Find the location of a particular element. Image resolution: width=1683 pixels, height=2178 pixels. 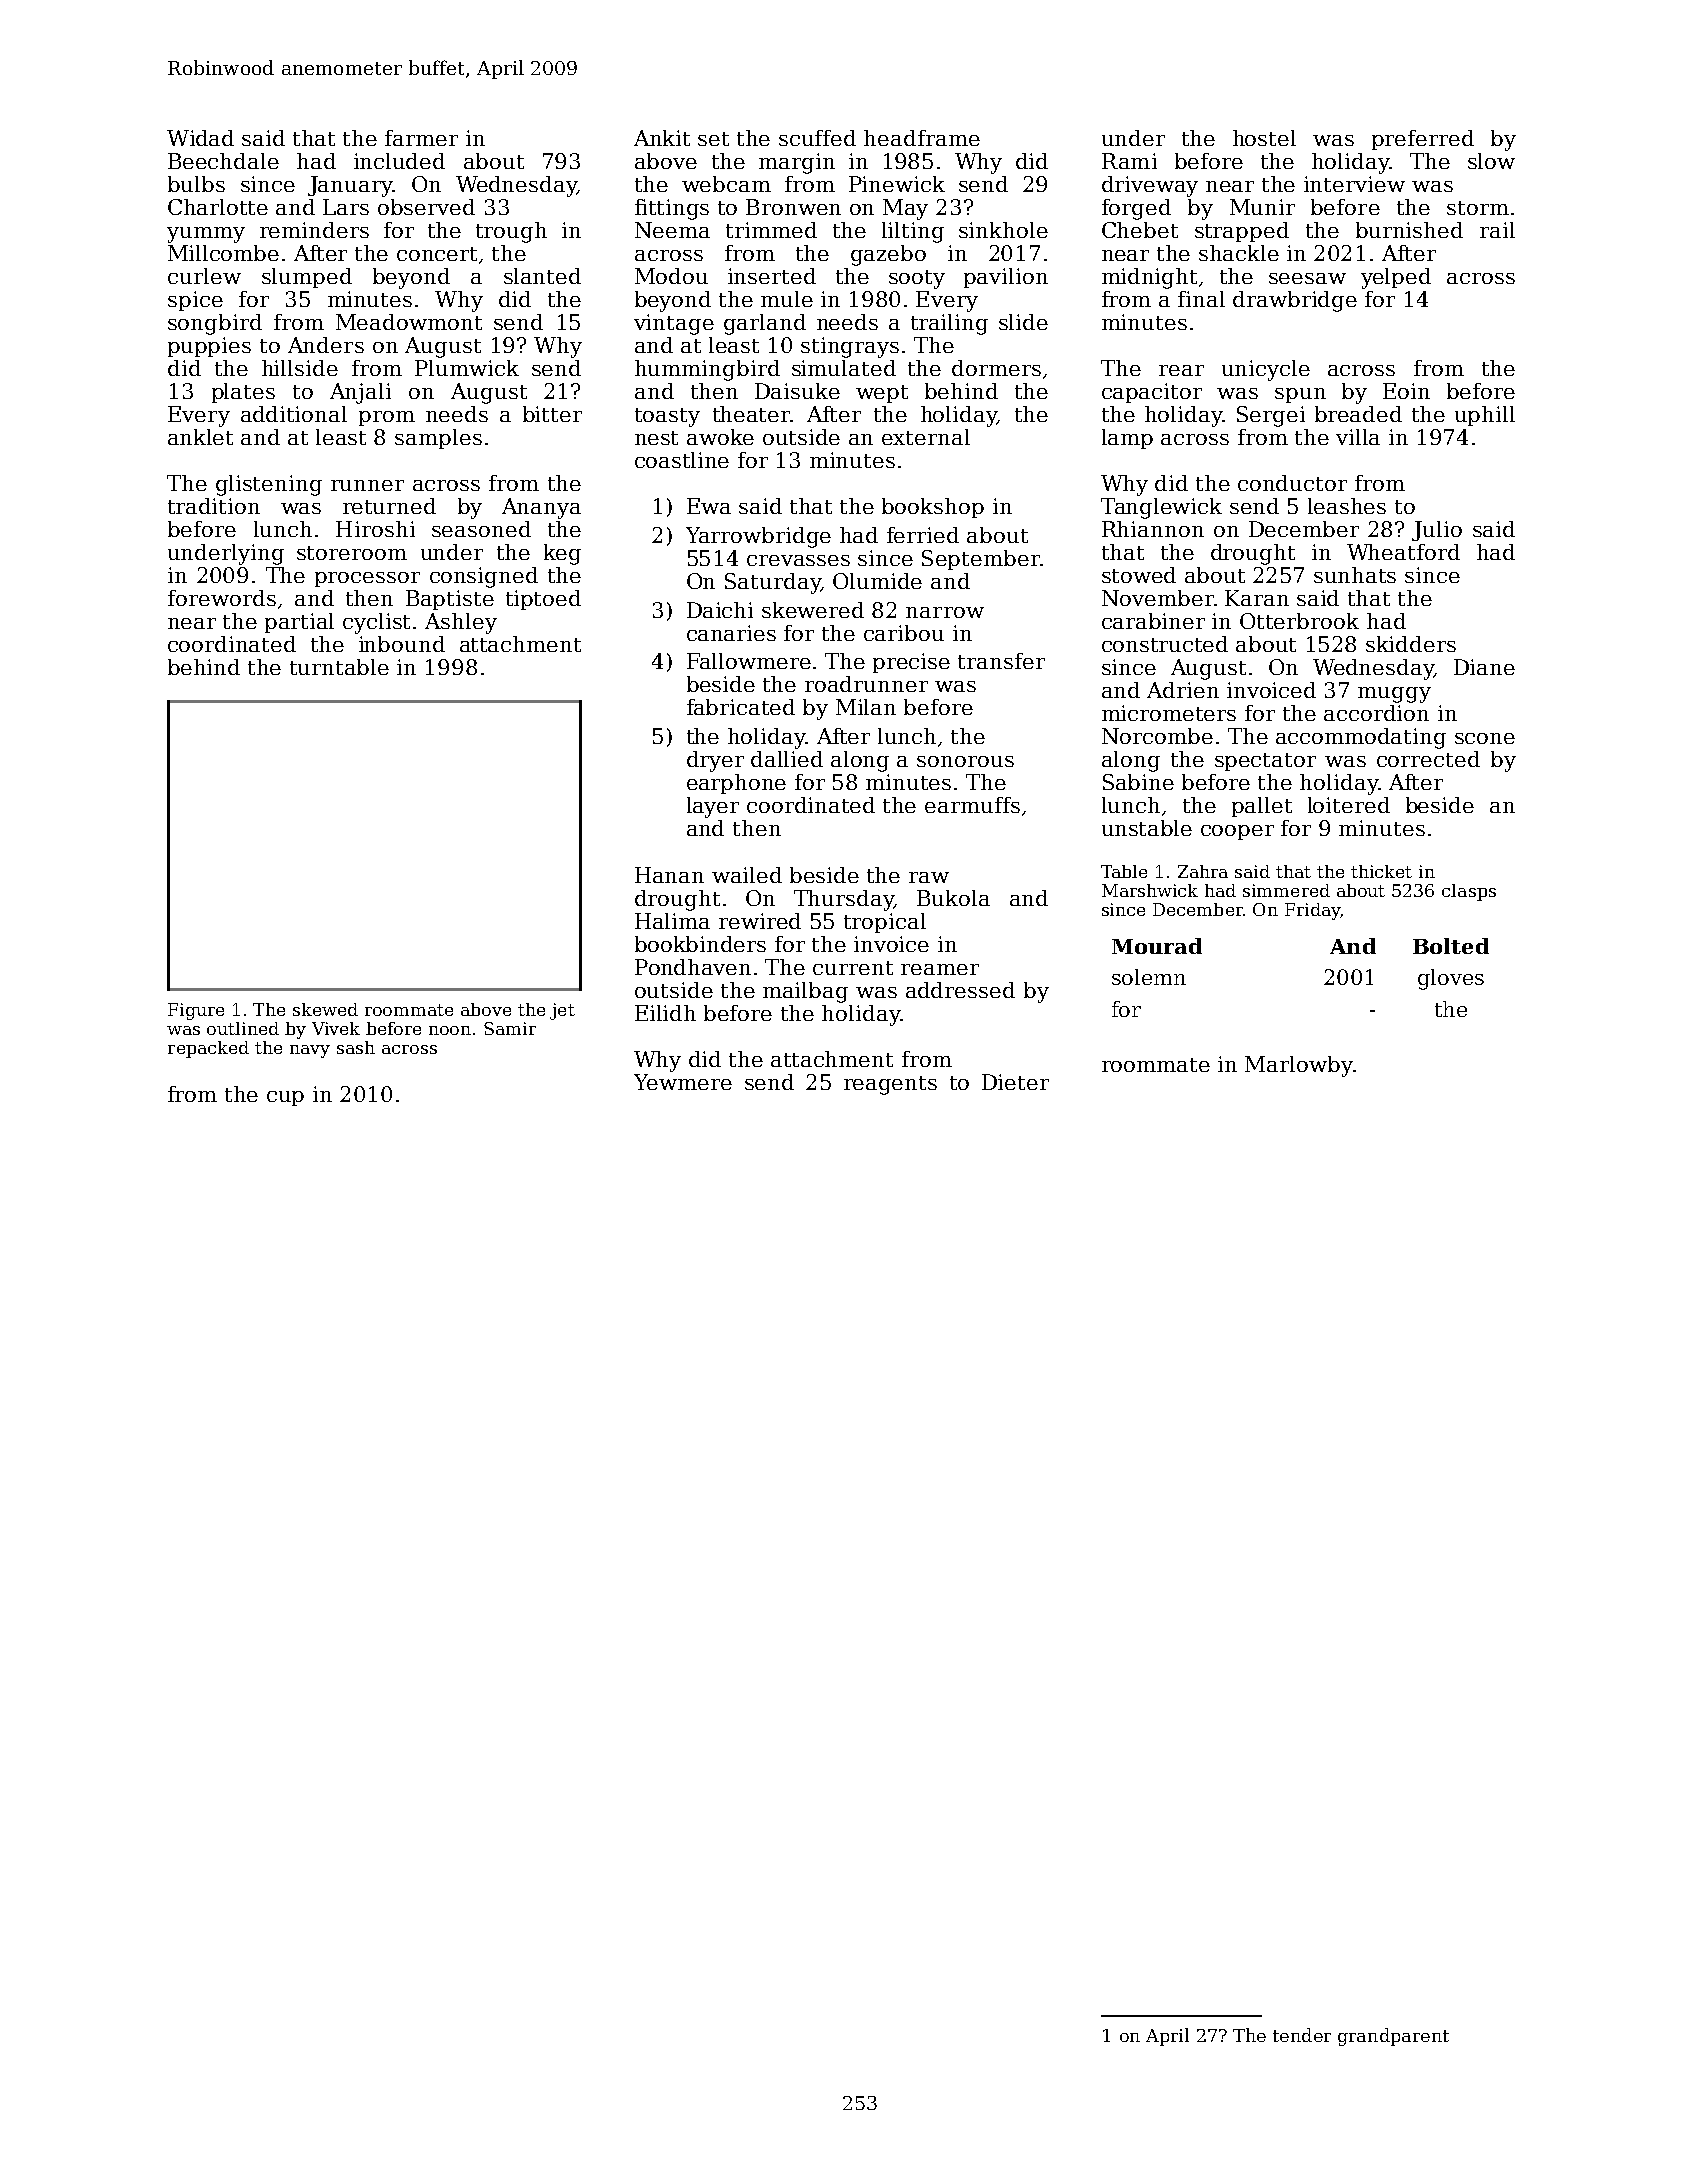

farmer is located at coordinates (421, 138).
